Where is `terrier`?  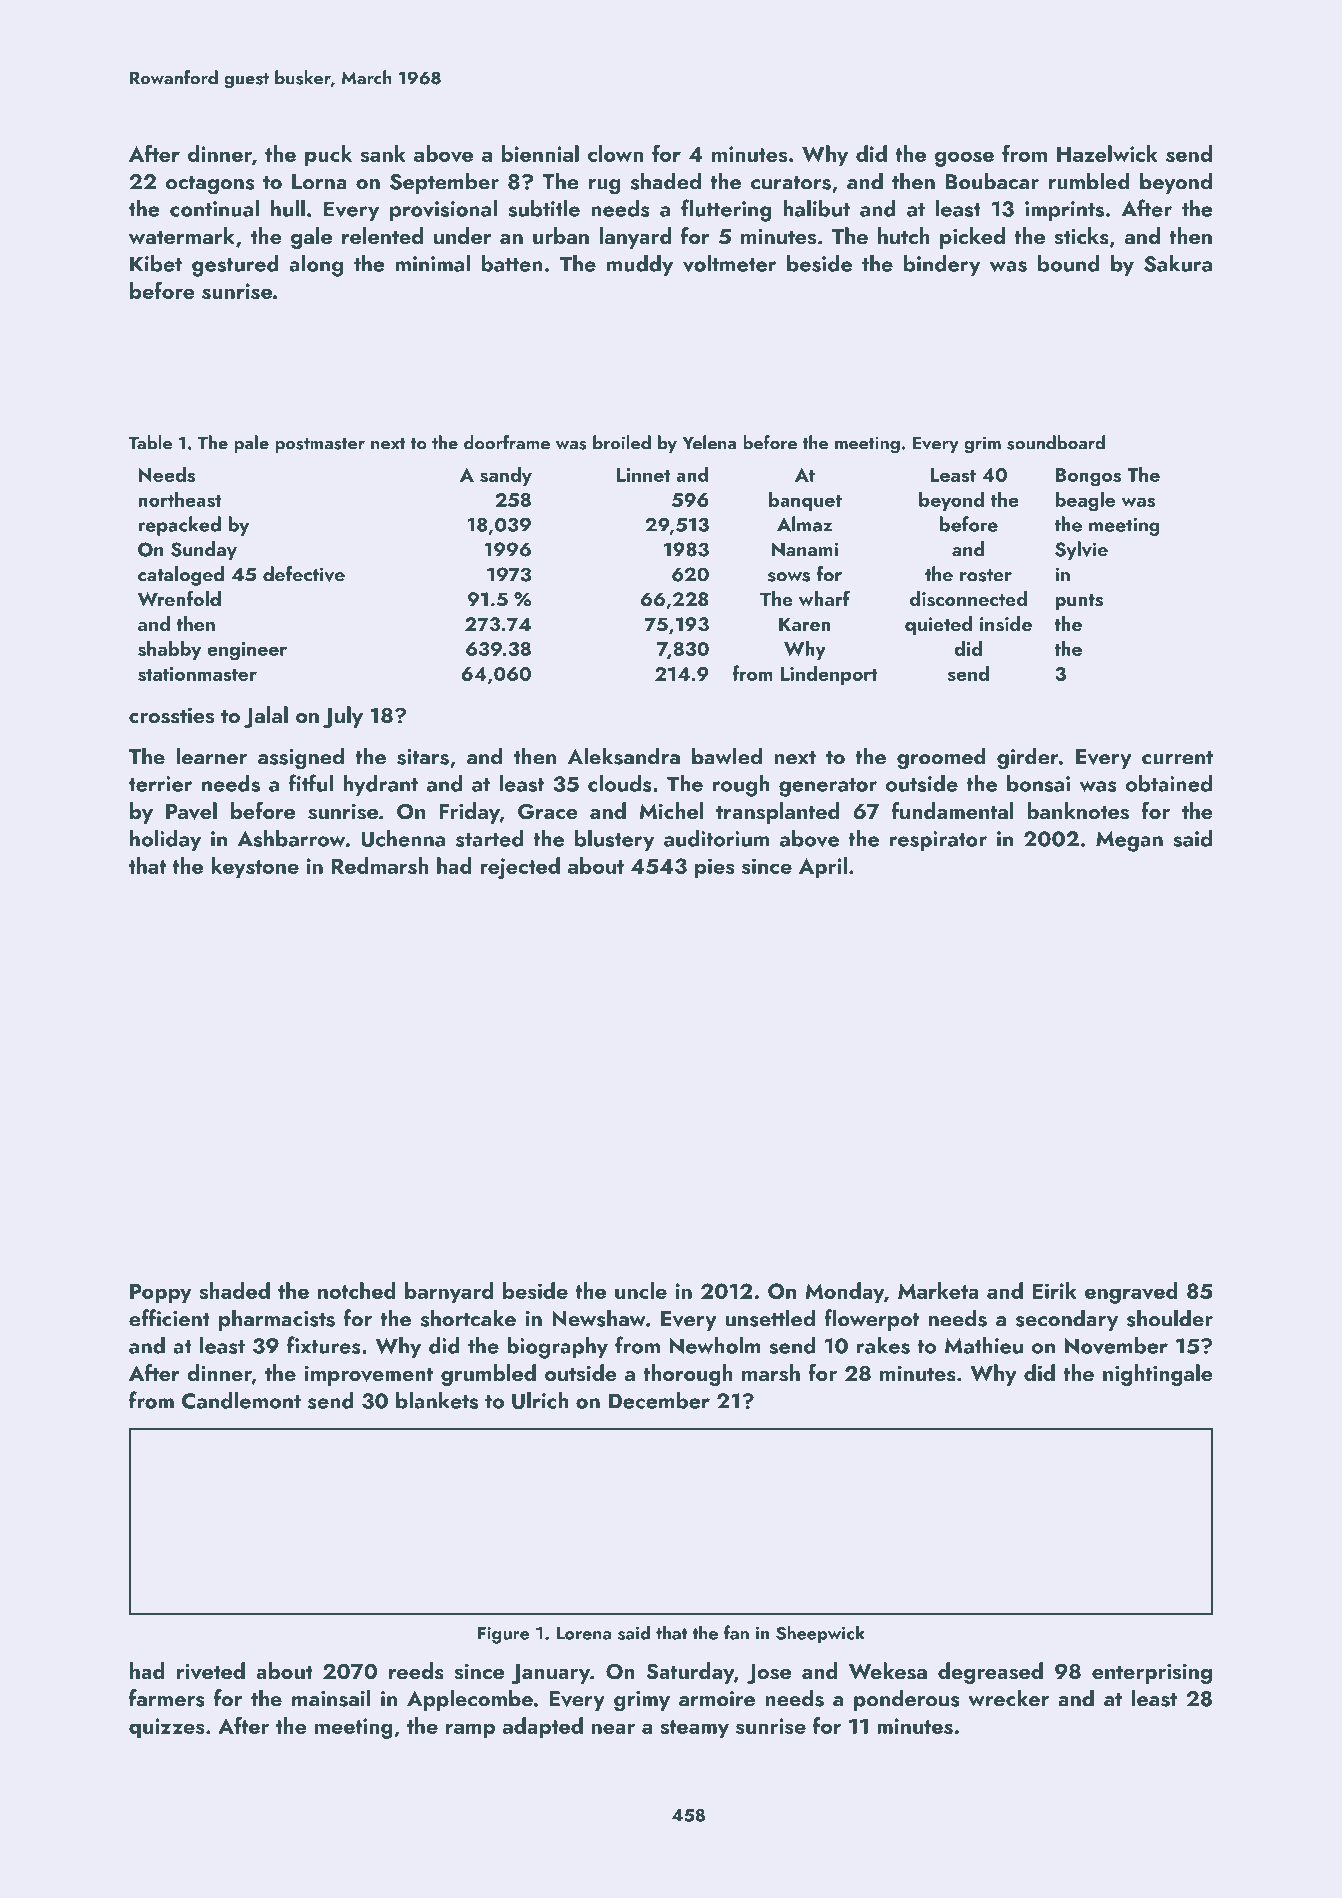
terrier is located at coordinates (161, 784).
